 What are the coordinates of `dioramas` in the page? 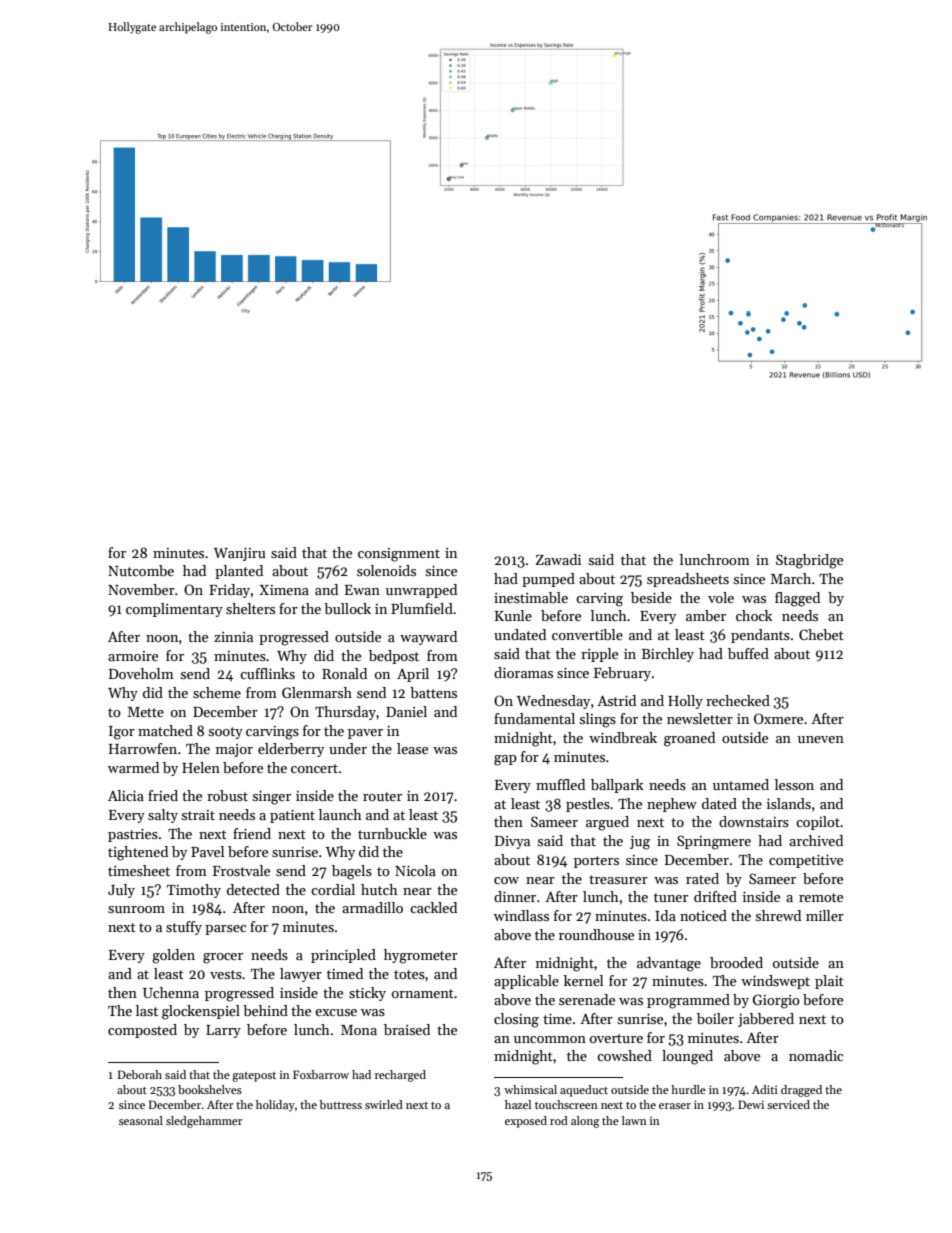 It's located at (523, 672).
